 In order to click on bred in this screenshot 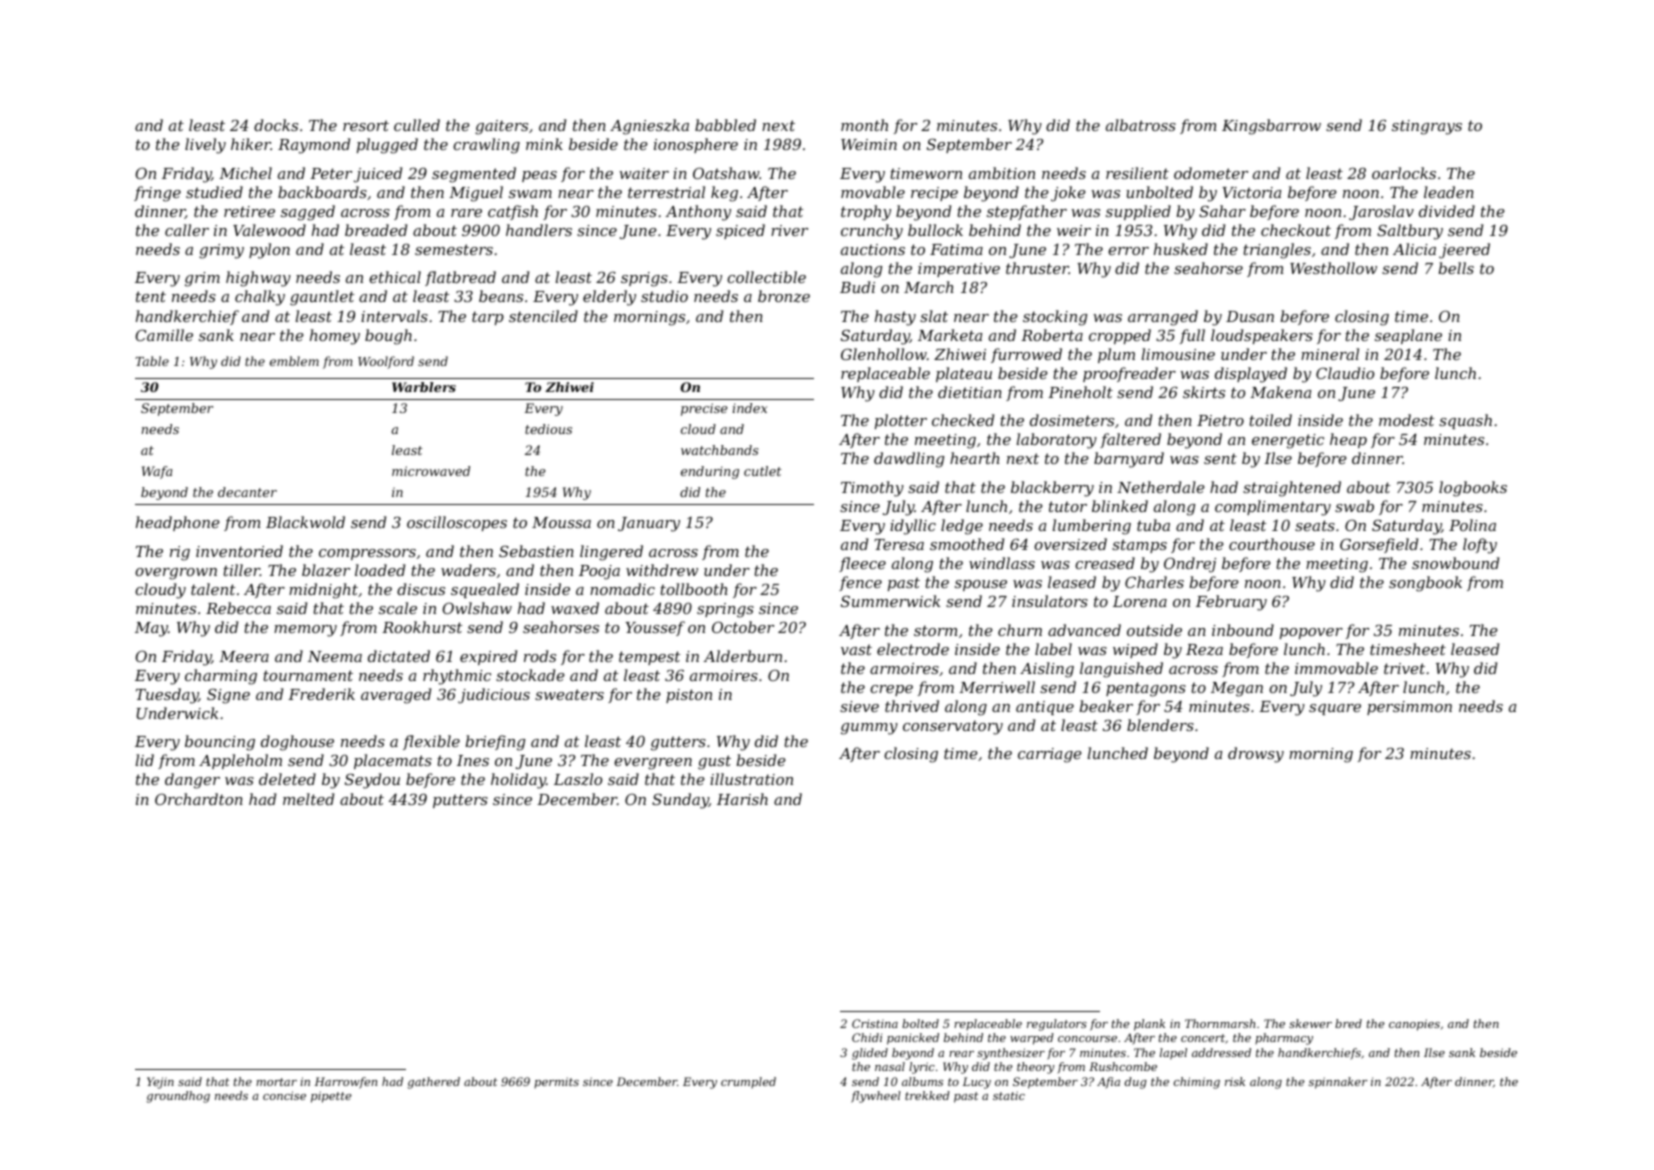, I will do `click(1348, 1023)`.
